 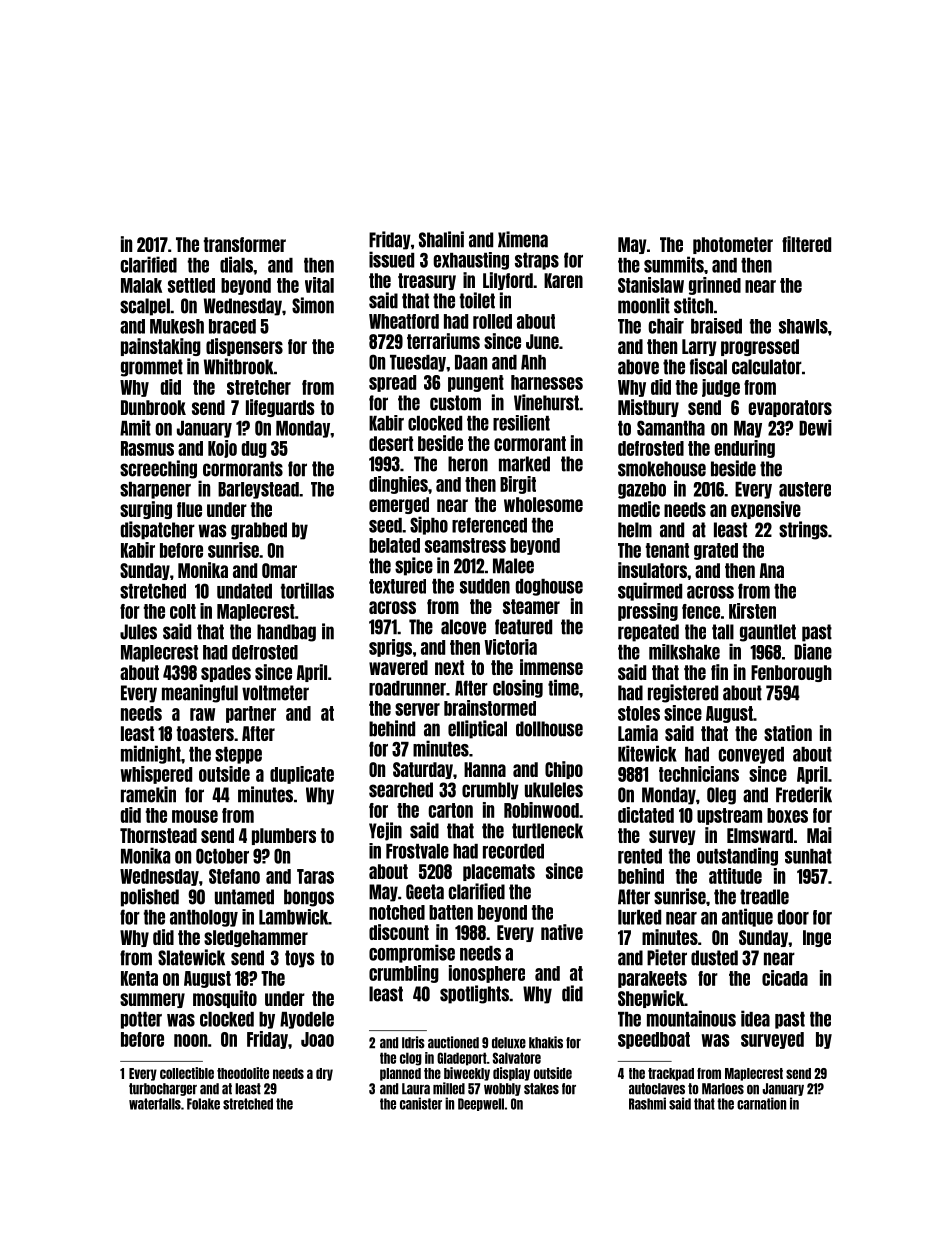 What do you see at coordinates (183, 611) in the screenshot?
I see `colt` at bounding box center [183, 611].
